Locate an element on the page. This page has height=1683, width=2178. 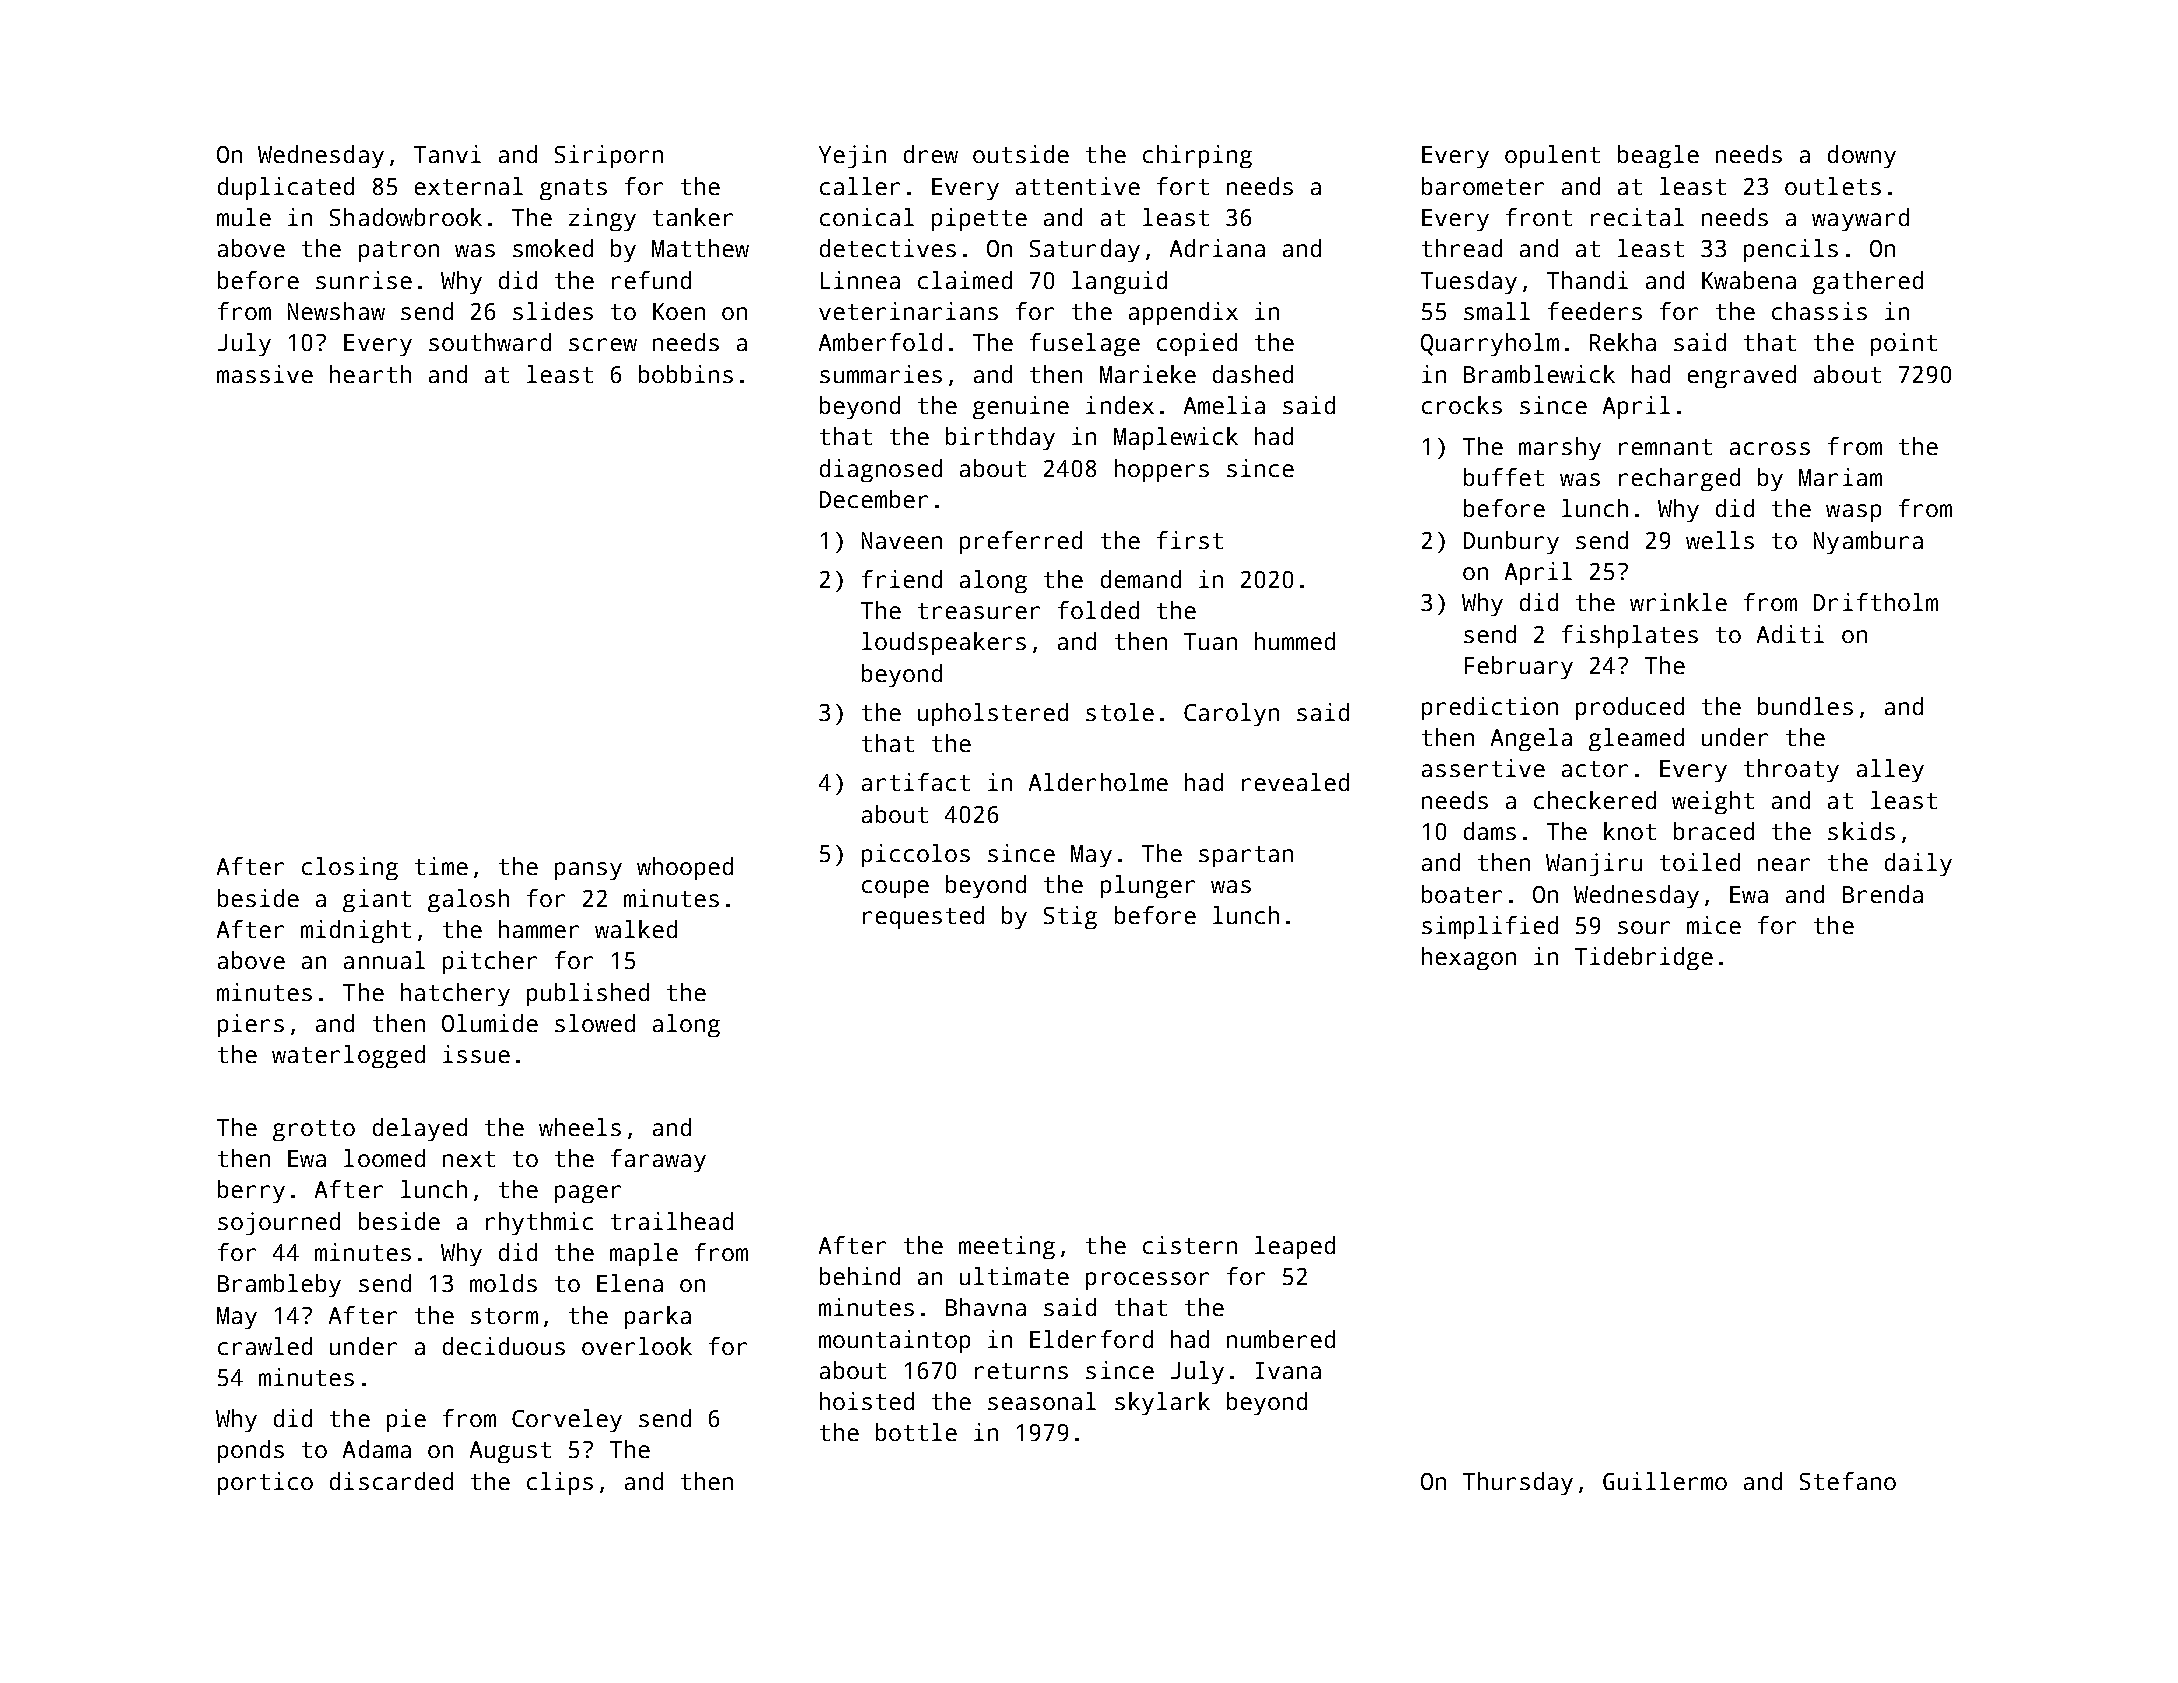
Stefano is located at coordinates (1848, 1481).
